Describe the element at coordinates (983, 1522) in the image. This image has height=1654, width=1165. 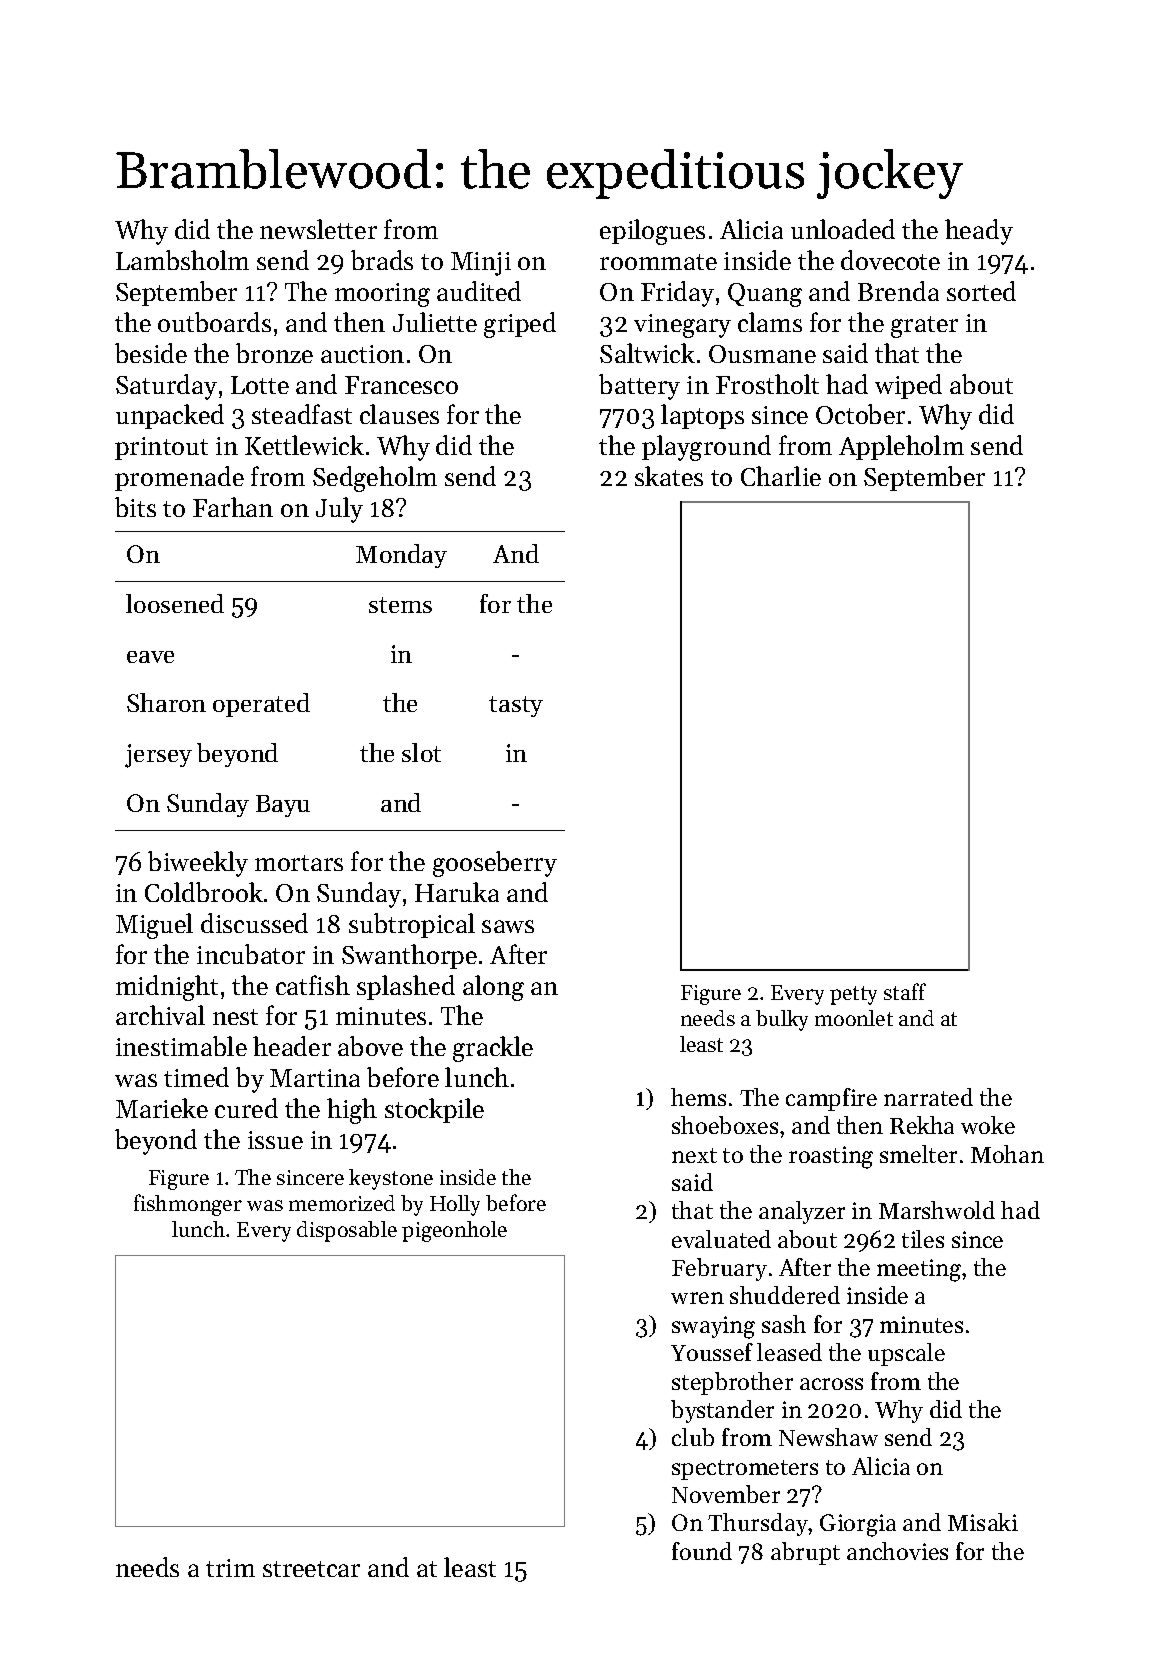
I see `Misaki` at that location.
